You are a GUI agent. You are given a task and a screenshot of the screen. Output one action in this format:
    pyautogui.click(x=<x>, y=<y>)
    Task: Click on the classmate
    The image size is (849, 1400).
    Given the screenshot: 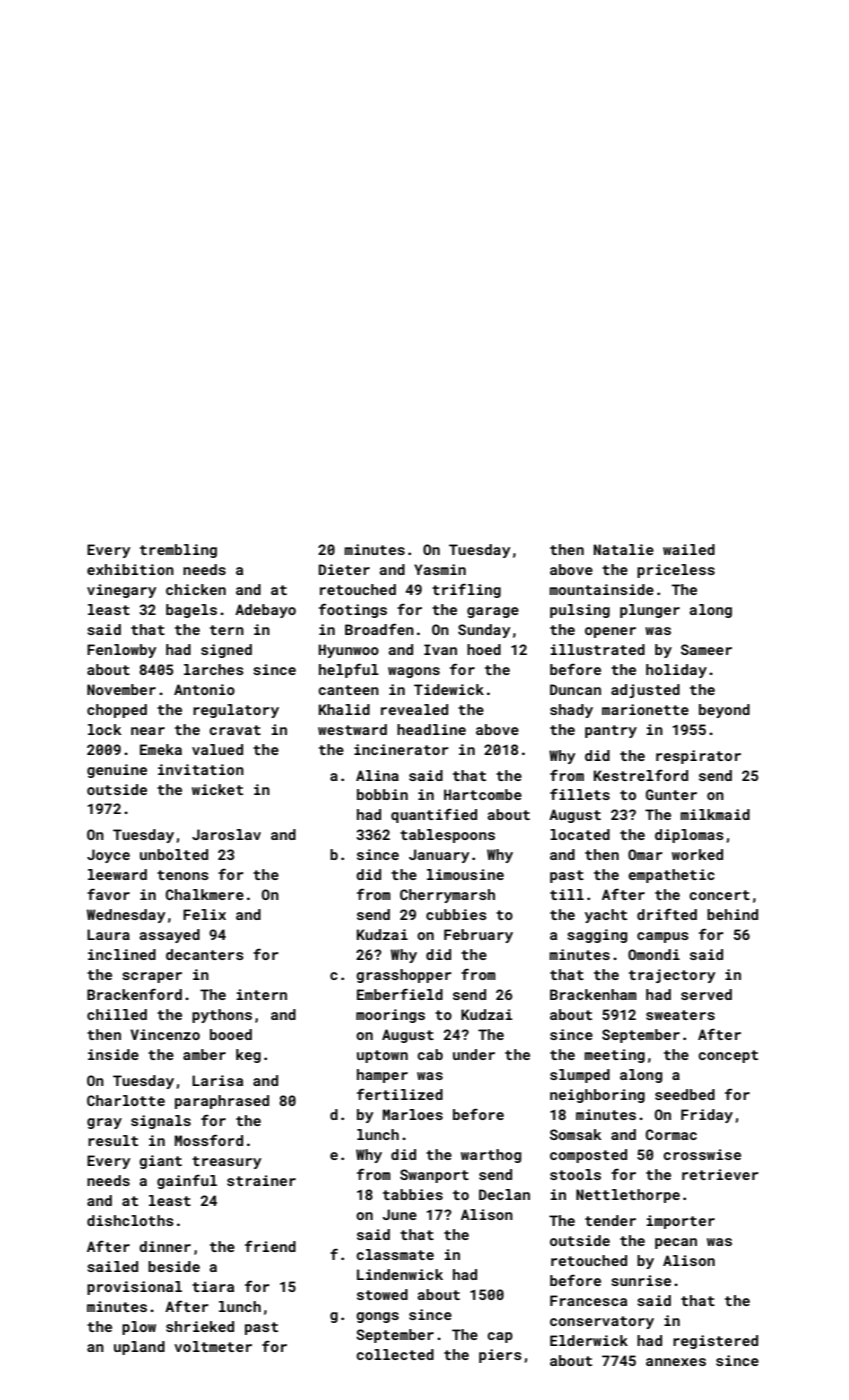 What is the action you would take?
    pyautogui.click(x=395, y=1254)
